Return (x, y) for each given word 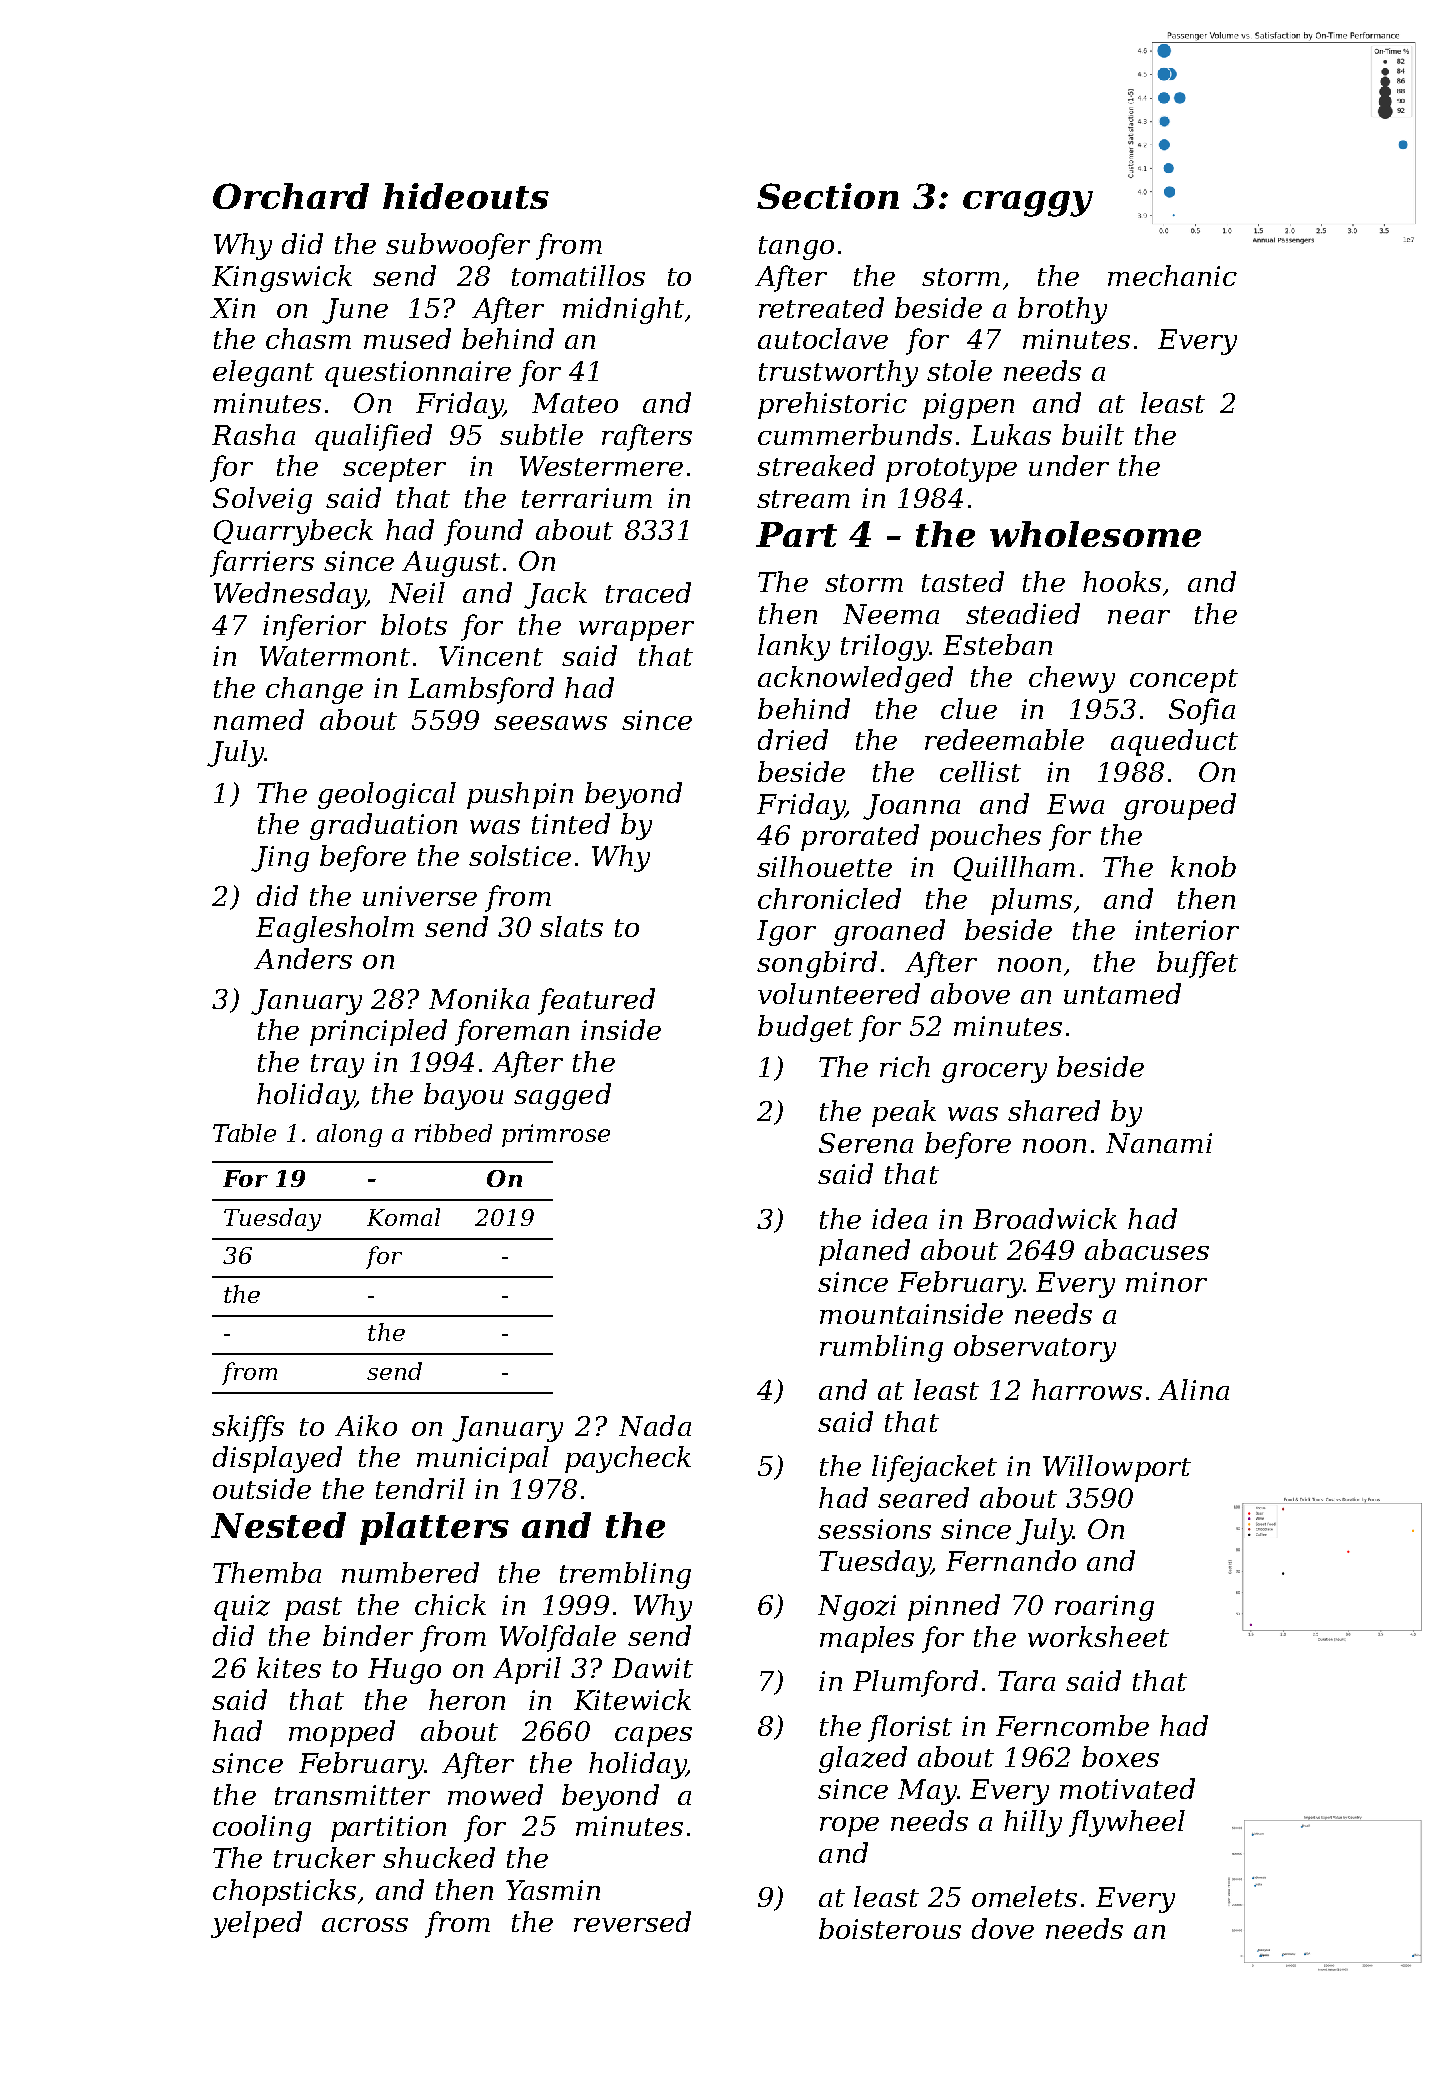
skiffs (248, 1428)
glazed (863, 1759)
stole (959, 370)
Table (244, 1133)
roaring (1104, 1608)
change (314, 690)
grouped (1180, 806)
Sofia (1202, 711)
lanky (794, 647)
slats (571, 926)
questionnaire (418, 374)
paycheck (628, 1459)
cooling (262, 1828)
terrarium (587, 498)
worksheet (1098, 1636)
